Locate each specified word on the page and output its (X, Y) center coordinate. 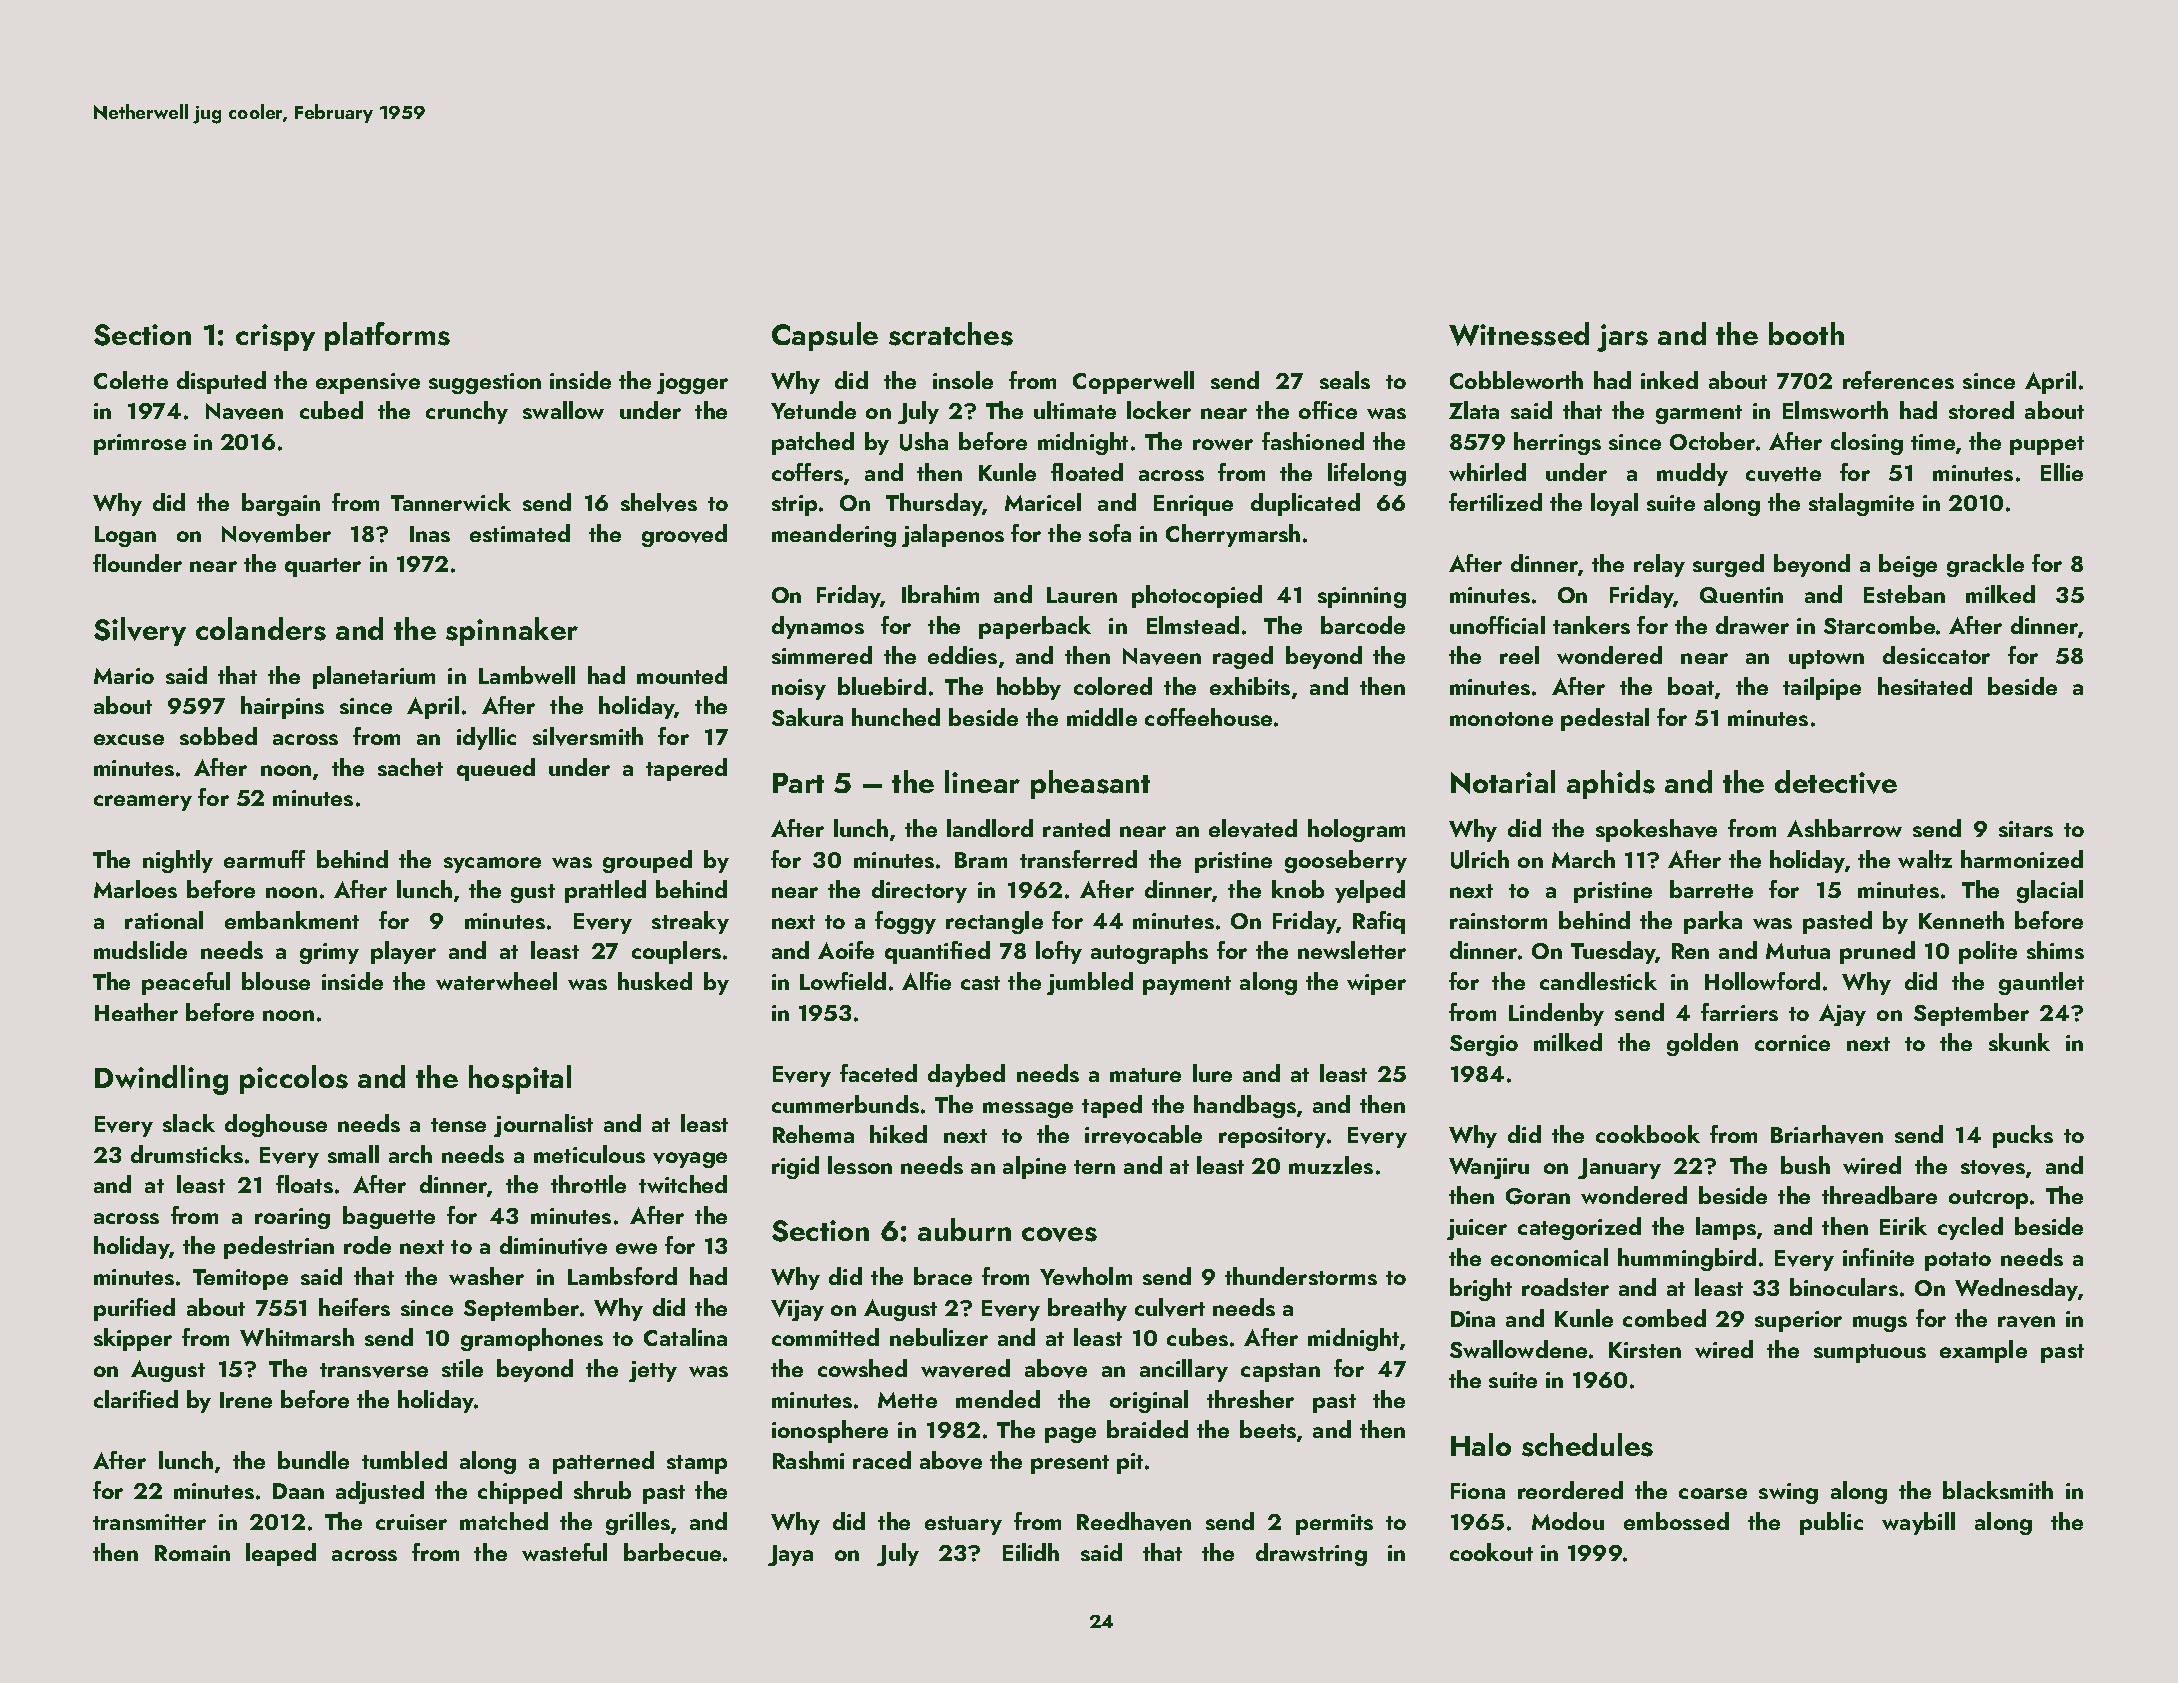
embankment (292, 920)
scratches (951, 334)
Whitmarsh (297, 1337)
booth (1806, 333)
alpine (1034, 1167)
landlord (990, 828)
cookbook (1648, 1134)
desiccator (1936, 655)
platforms (387, 336)
